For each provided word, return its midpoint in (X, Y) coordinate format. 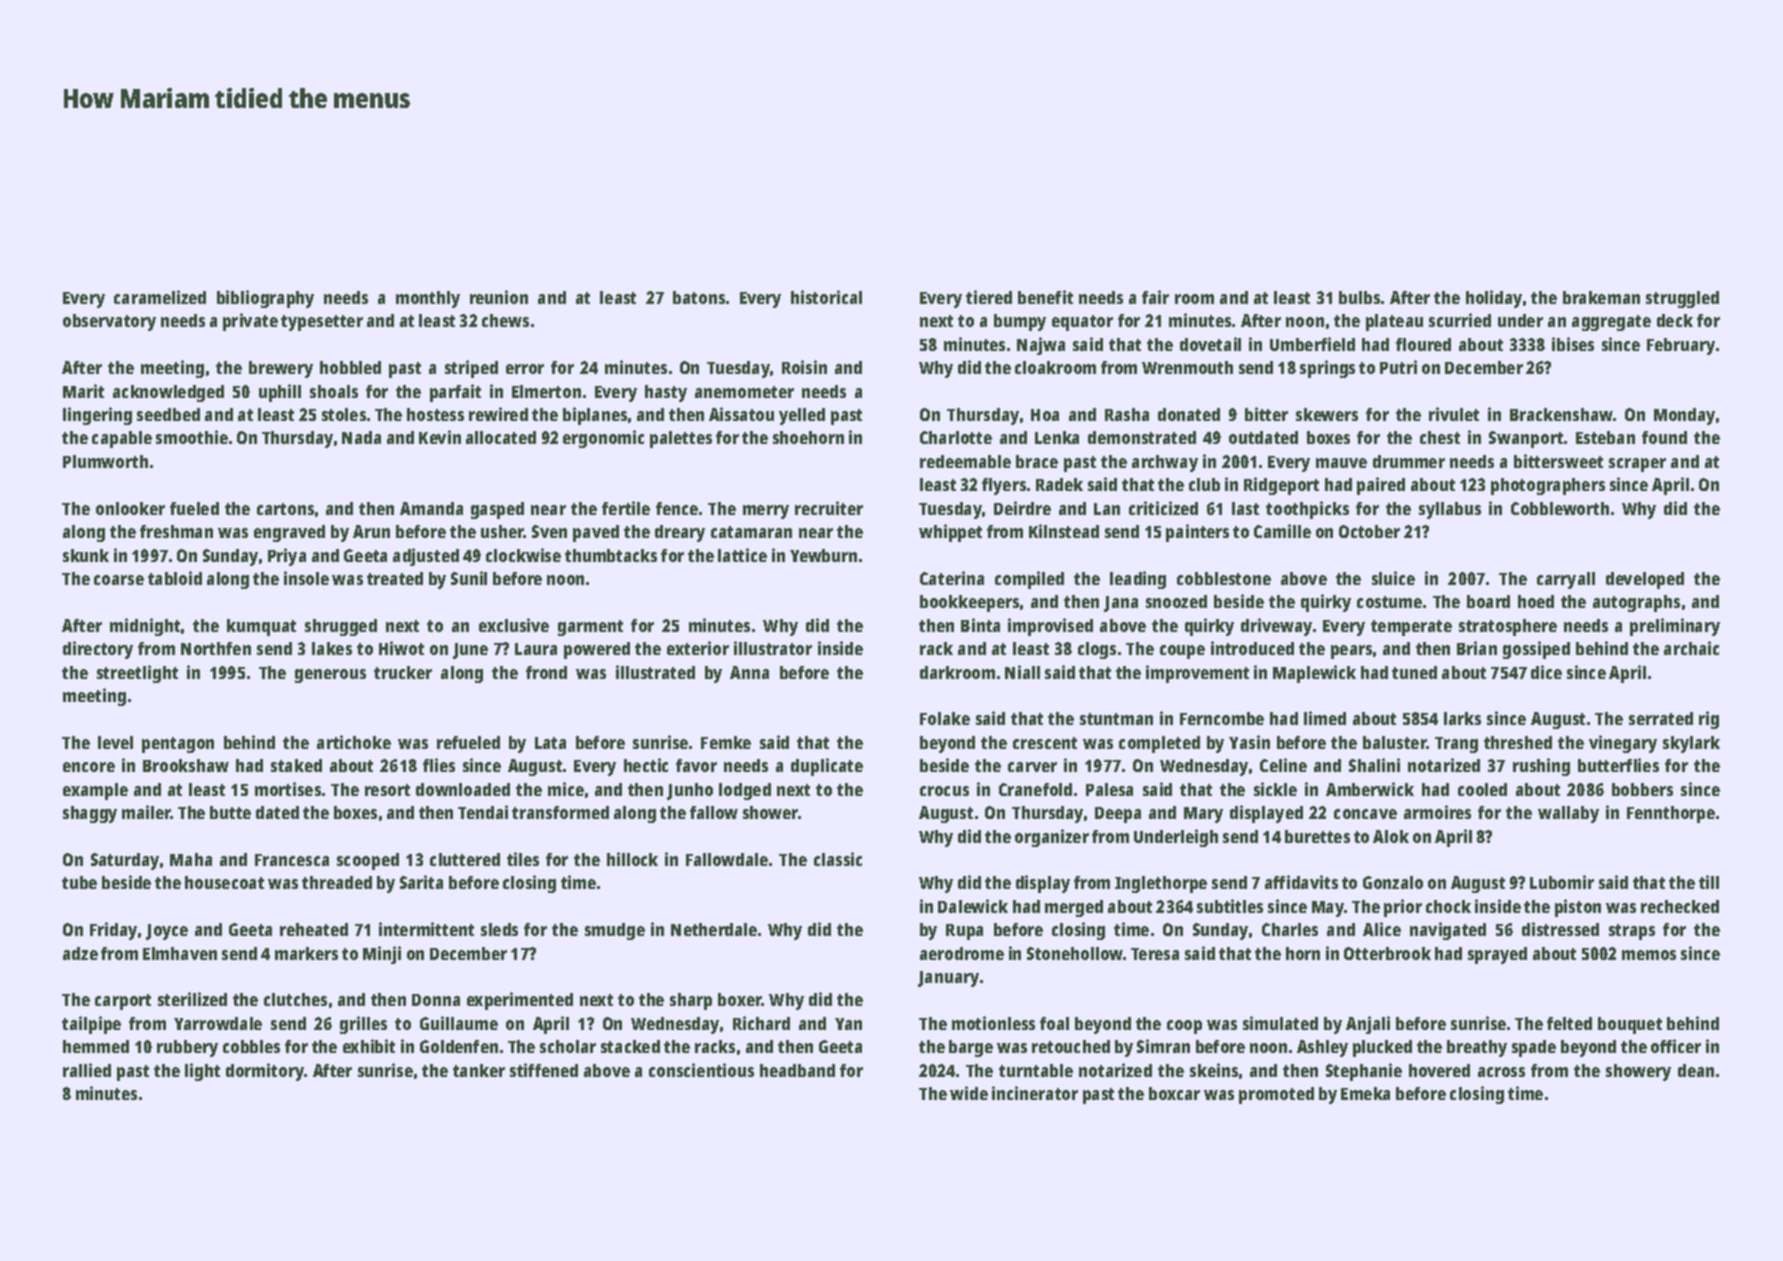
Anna (749, 672)
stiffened (544, 1070)
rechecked (1680, 906)
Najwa (1041, 346)
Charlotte (956, 437)
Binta (980, 625)
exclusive (514, 625)
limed (1325, 718)
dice (1546, 672)
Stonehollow (1075, 953)
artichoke (354, 742)
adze (80, 953)
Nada (361, 437)
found (1664, 437)
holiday (1494, 299)
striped (471, 369)
